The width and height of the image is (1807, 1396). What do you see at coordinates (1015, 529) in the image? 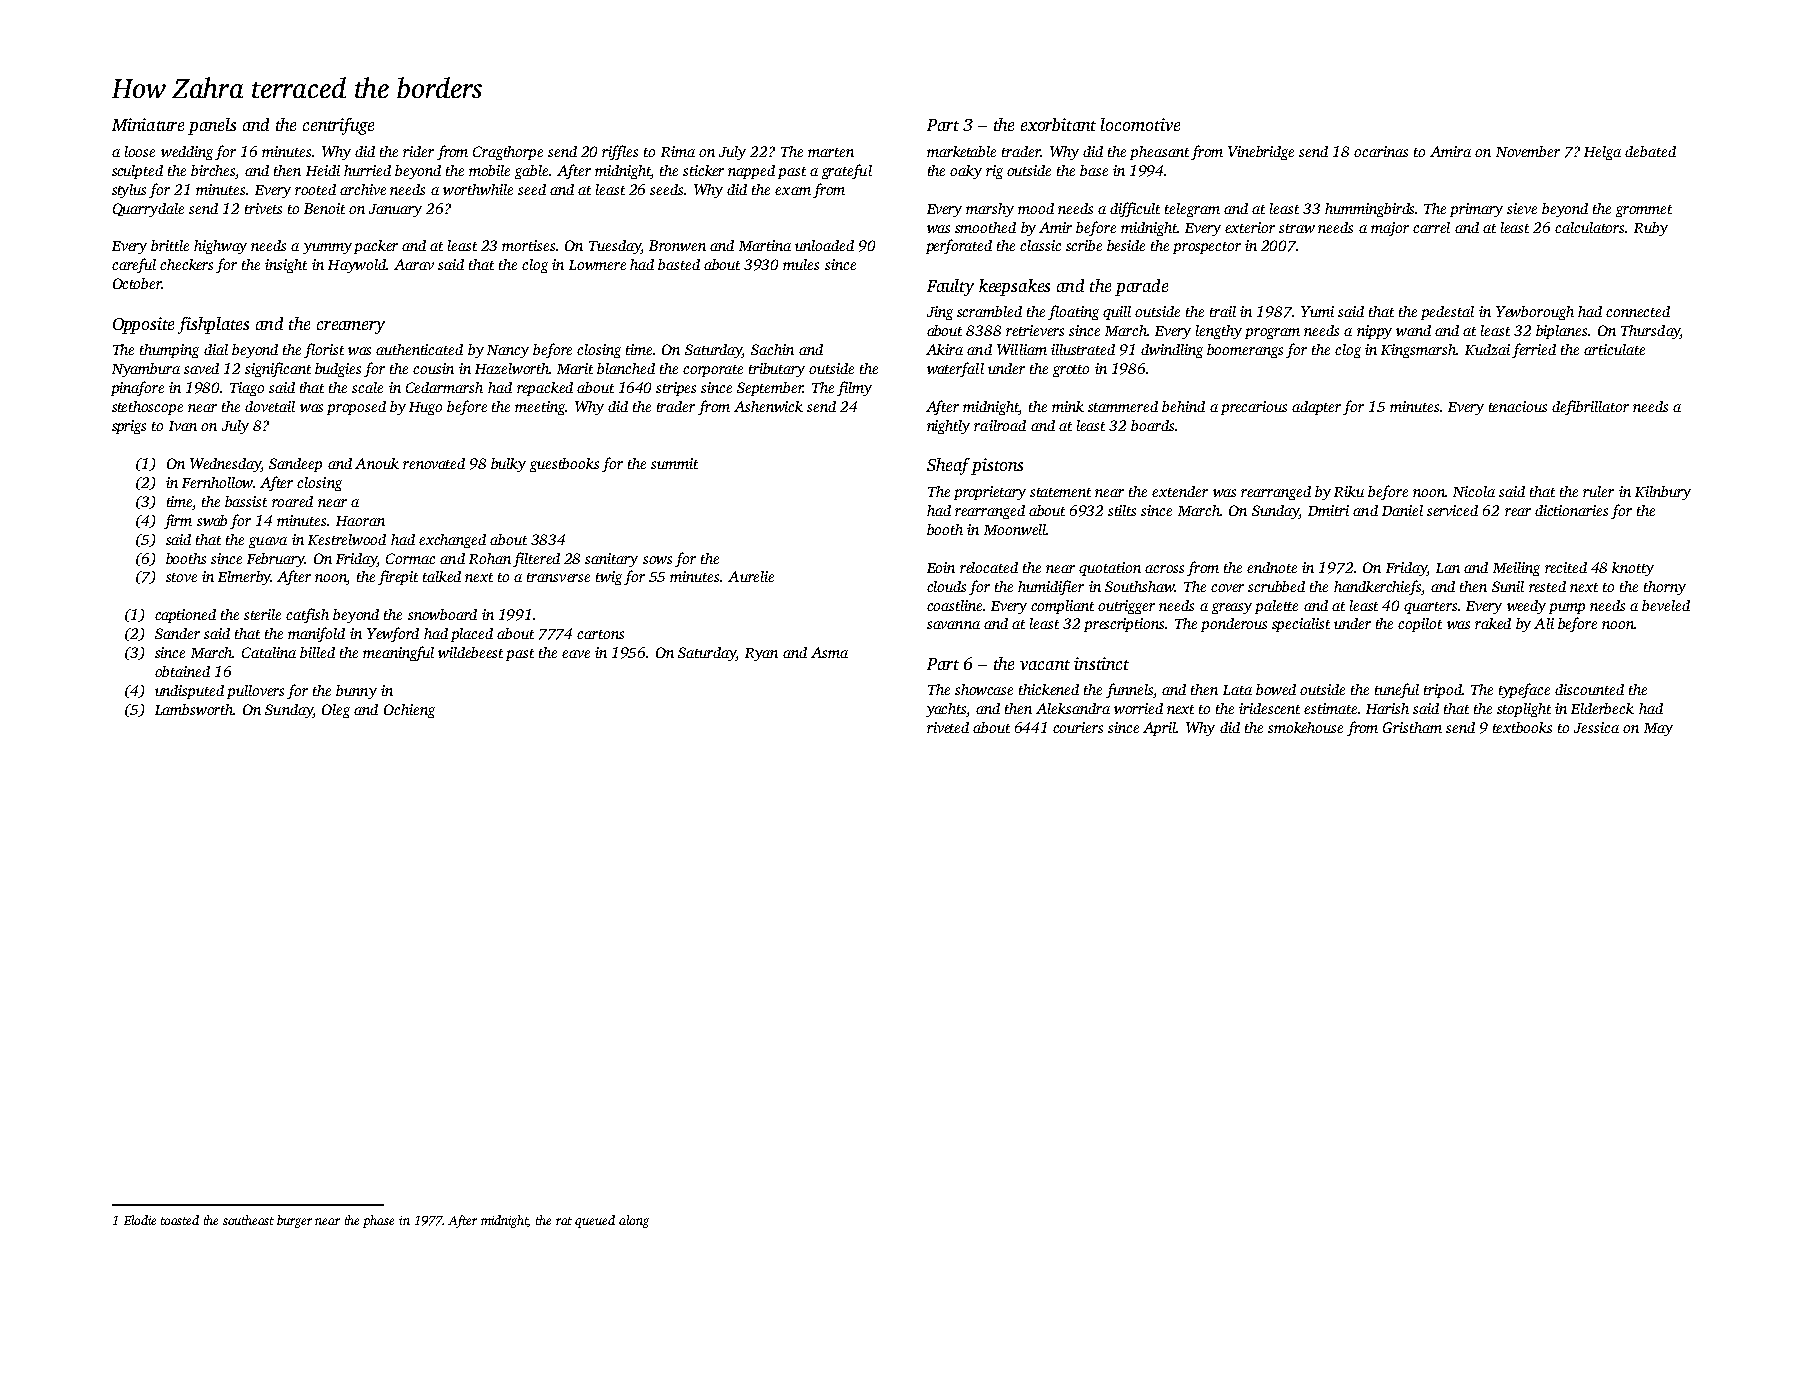
I see `Moonwell` at bounding box center [1015, 529].
